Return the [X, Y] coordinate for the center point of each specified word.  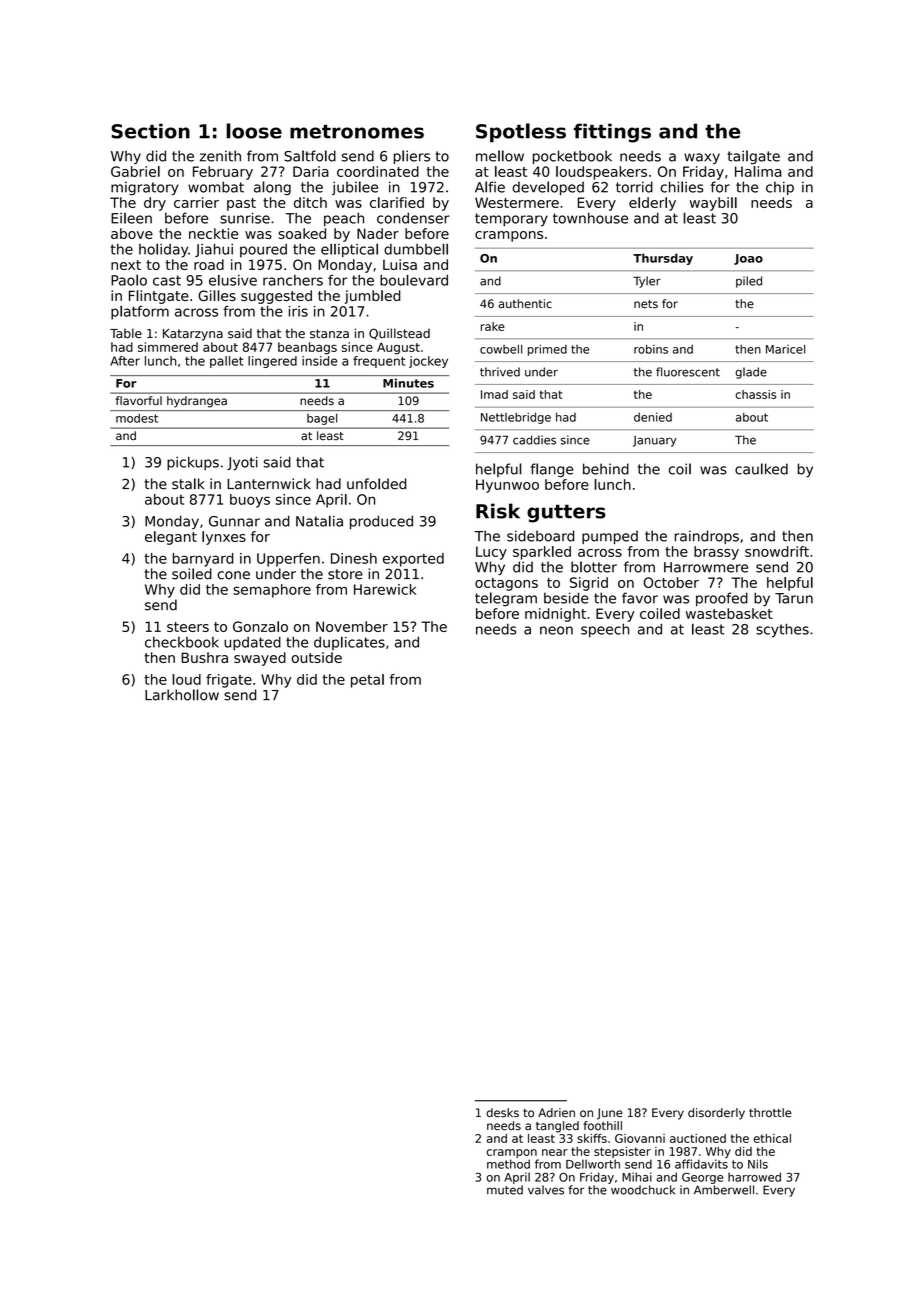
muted [505, 1190]
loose [254, 131]
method [508, 1164]
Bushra [205, 657]
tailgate [754, 157]
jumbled [373, 297]
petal [367, 681]
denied [653, 417]
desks [503, 1113]
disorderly [716, 1114]
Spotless [521, 133]
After [125, 361]
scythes [782, 630]
